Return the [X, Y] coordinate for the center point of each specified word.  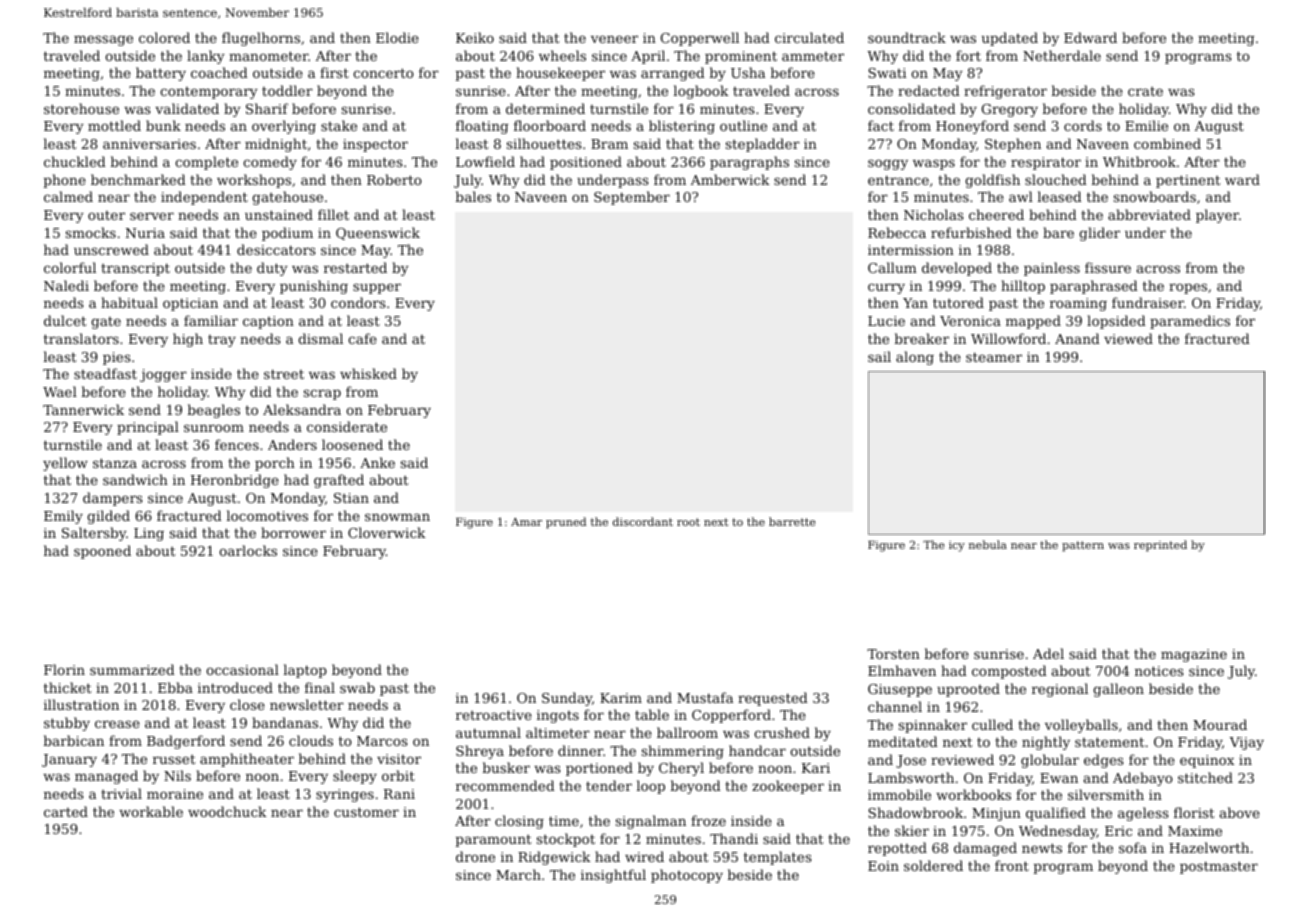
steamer [994, 357]
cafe [362, 338]
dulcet [65, 320]
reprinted [1160, 546]
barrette [792, 521]
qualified [1056, 814]
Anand [1077, 338]
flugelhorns [261, 39]
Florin [64, 669]
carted [66, 811]
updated [1010, 39]
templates [777, 858]
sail [879, 356]
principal [148, 428]
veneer [614, 39]
